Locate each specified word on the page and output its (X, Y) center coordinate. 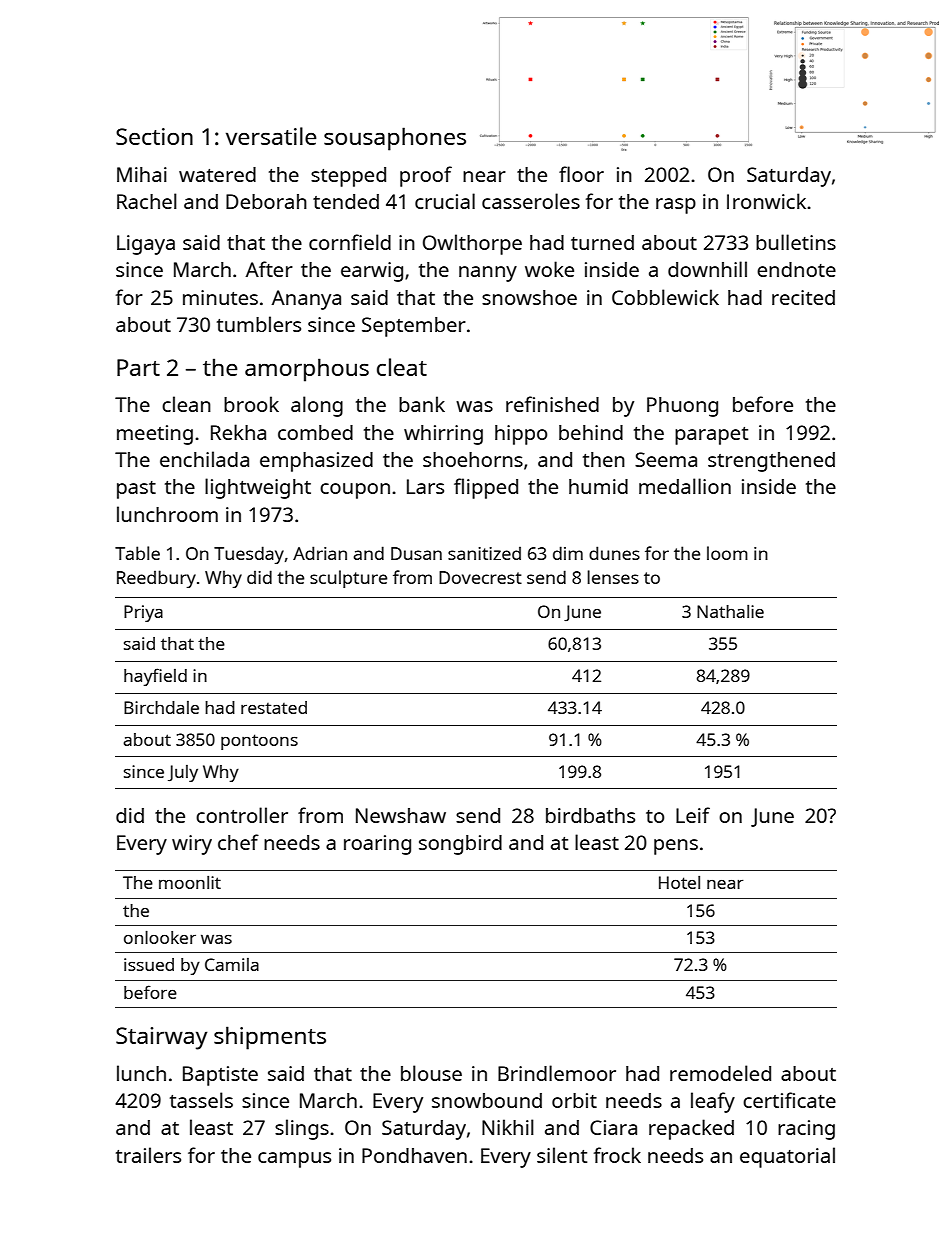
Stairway (161, 1038)
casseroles (531, 201)
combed (315, 432)
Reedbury (156, 579)
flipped (486, 488)
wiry (192, 845)
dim (568, 553)
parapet (711, 436)
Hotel (679, 882)
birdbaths (590, 815)
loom (727, 553)
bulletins (796, 242)
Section (154, 136)
